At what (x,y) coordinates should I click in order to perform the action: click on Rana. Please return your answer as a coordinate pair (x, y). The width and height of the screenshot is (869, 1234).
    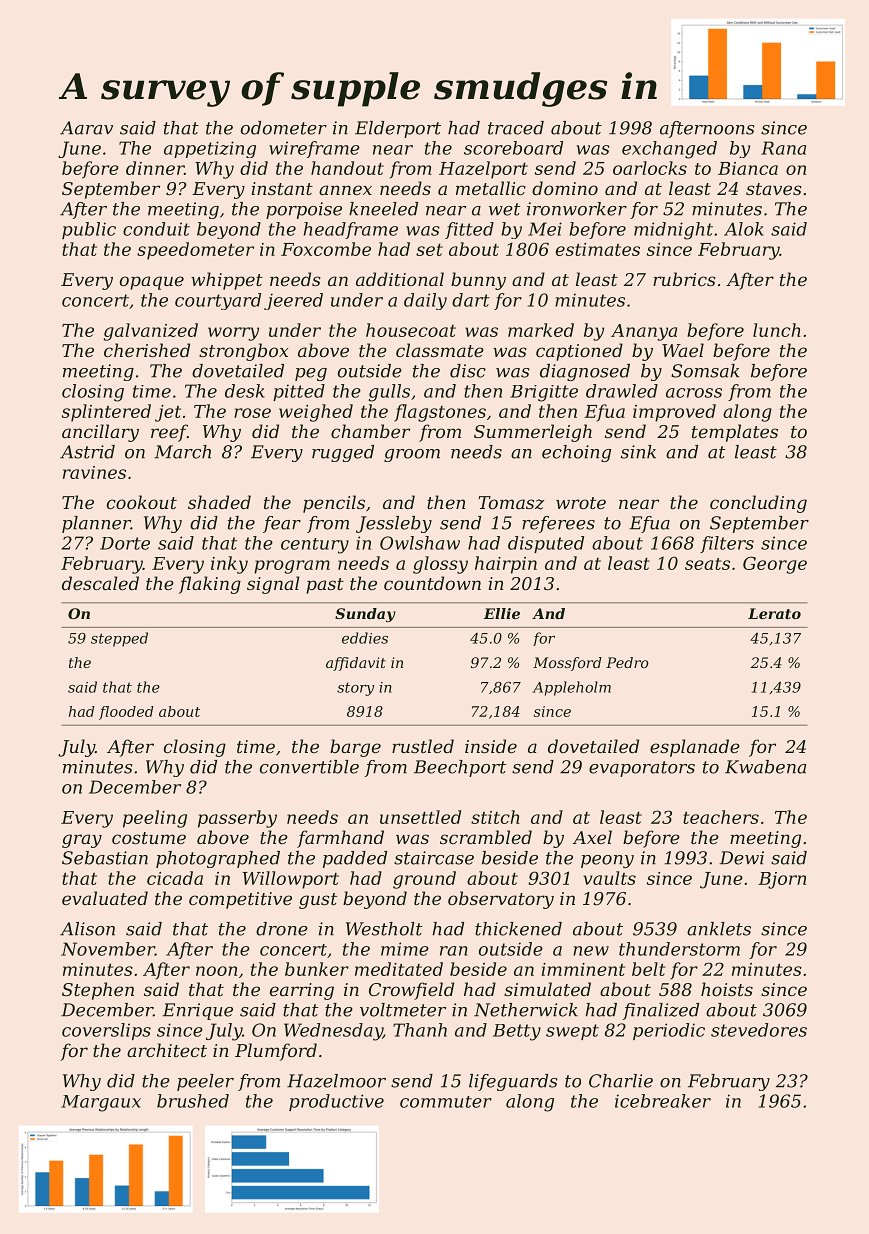
    Looking at the image, I should click on (783, 148).
